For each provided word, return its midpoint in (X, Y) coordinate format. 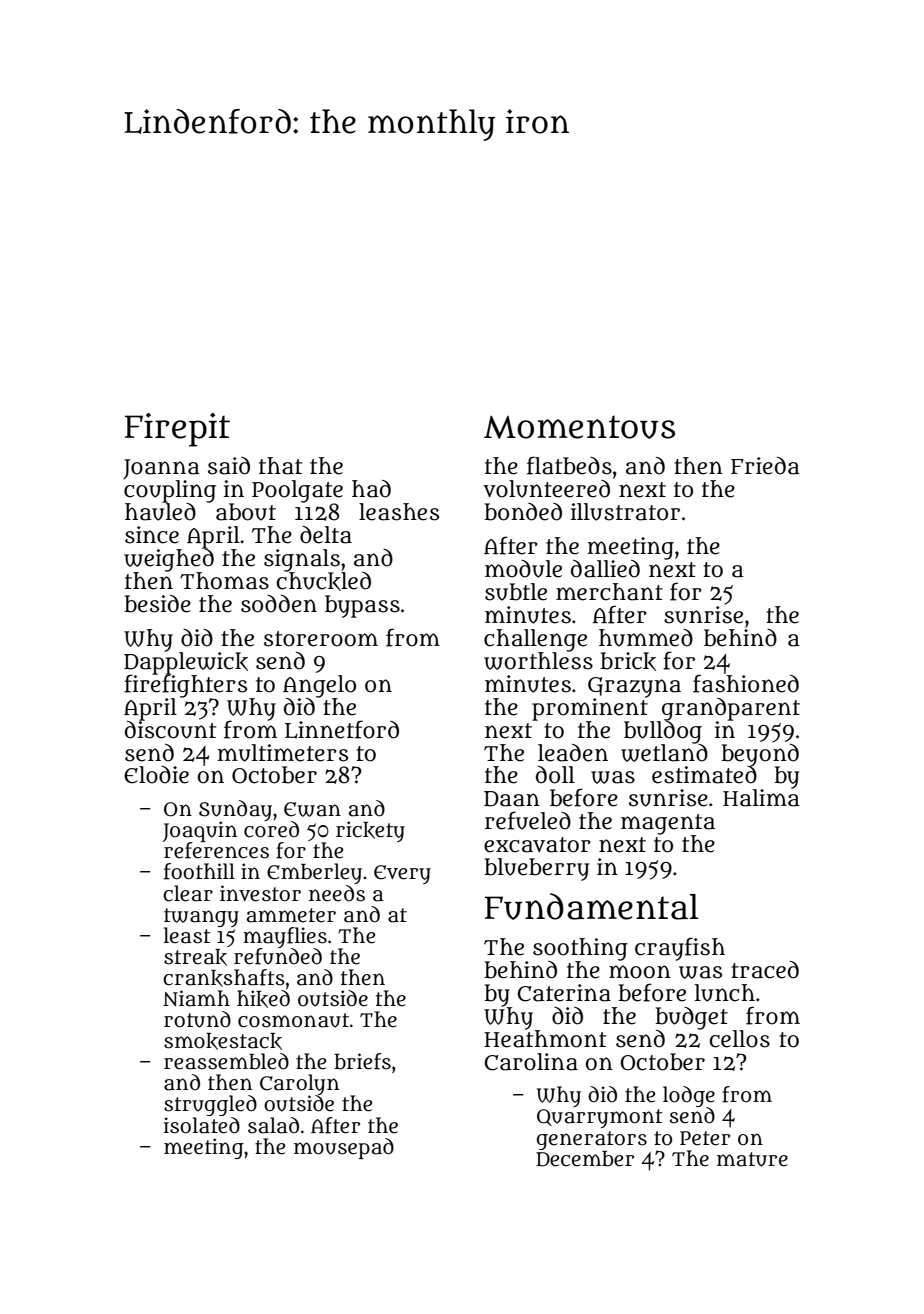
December (585, 1159)
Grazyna (634, 687)
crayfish (680, 949)
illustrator (625, 512)
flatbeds (569, 465)
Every (402, 874)
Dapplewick (186, 663)
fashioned (746, 683)
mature (752, 1159)
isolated (202, 1125)
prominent (590, 708)
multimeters (282, 753)
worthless (538, 661)
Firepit (177, 430)
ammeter (291, 915)
